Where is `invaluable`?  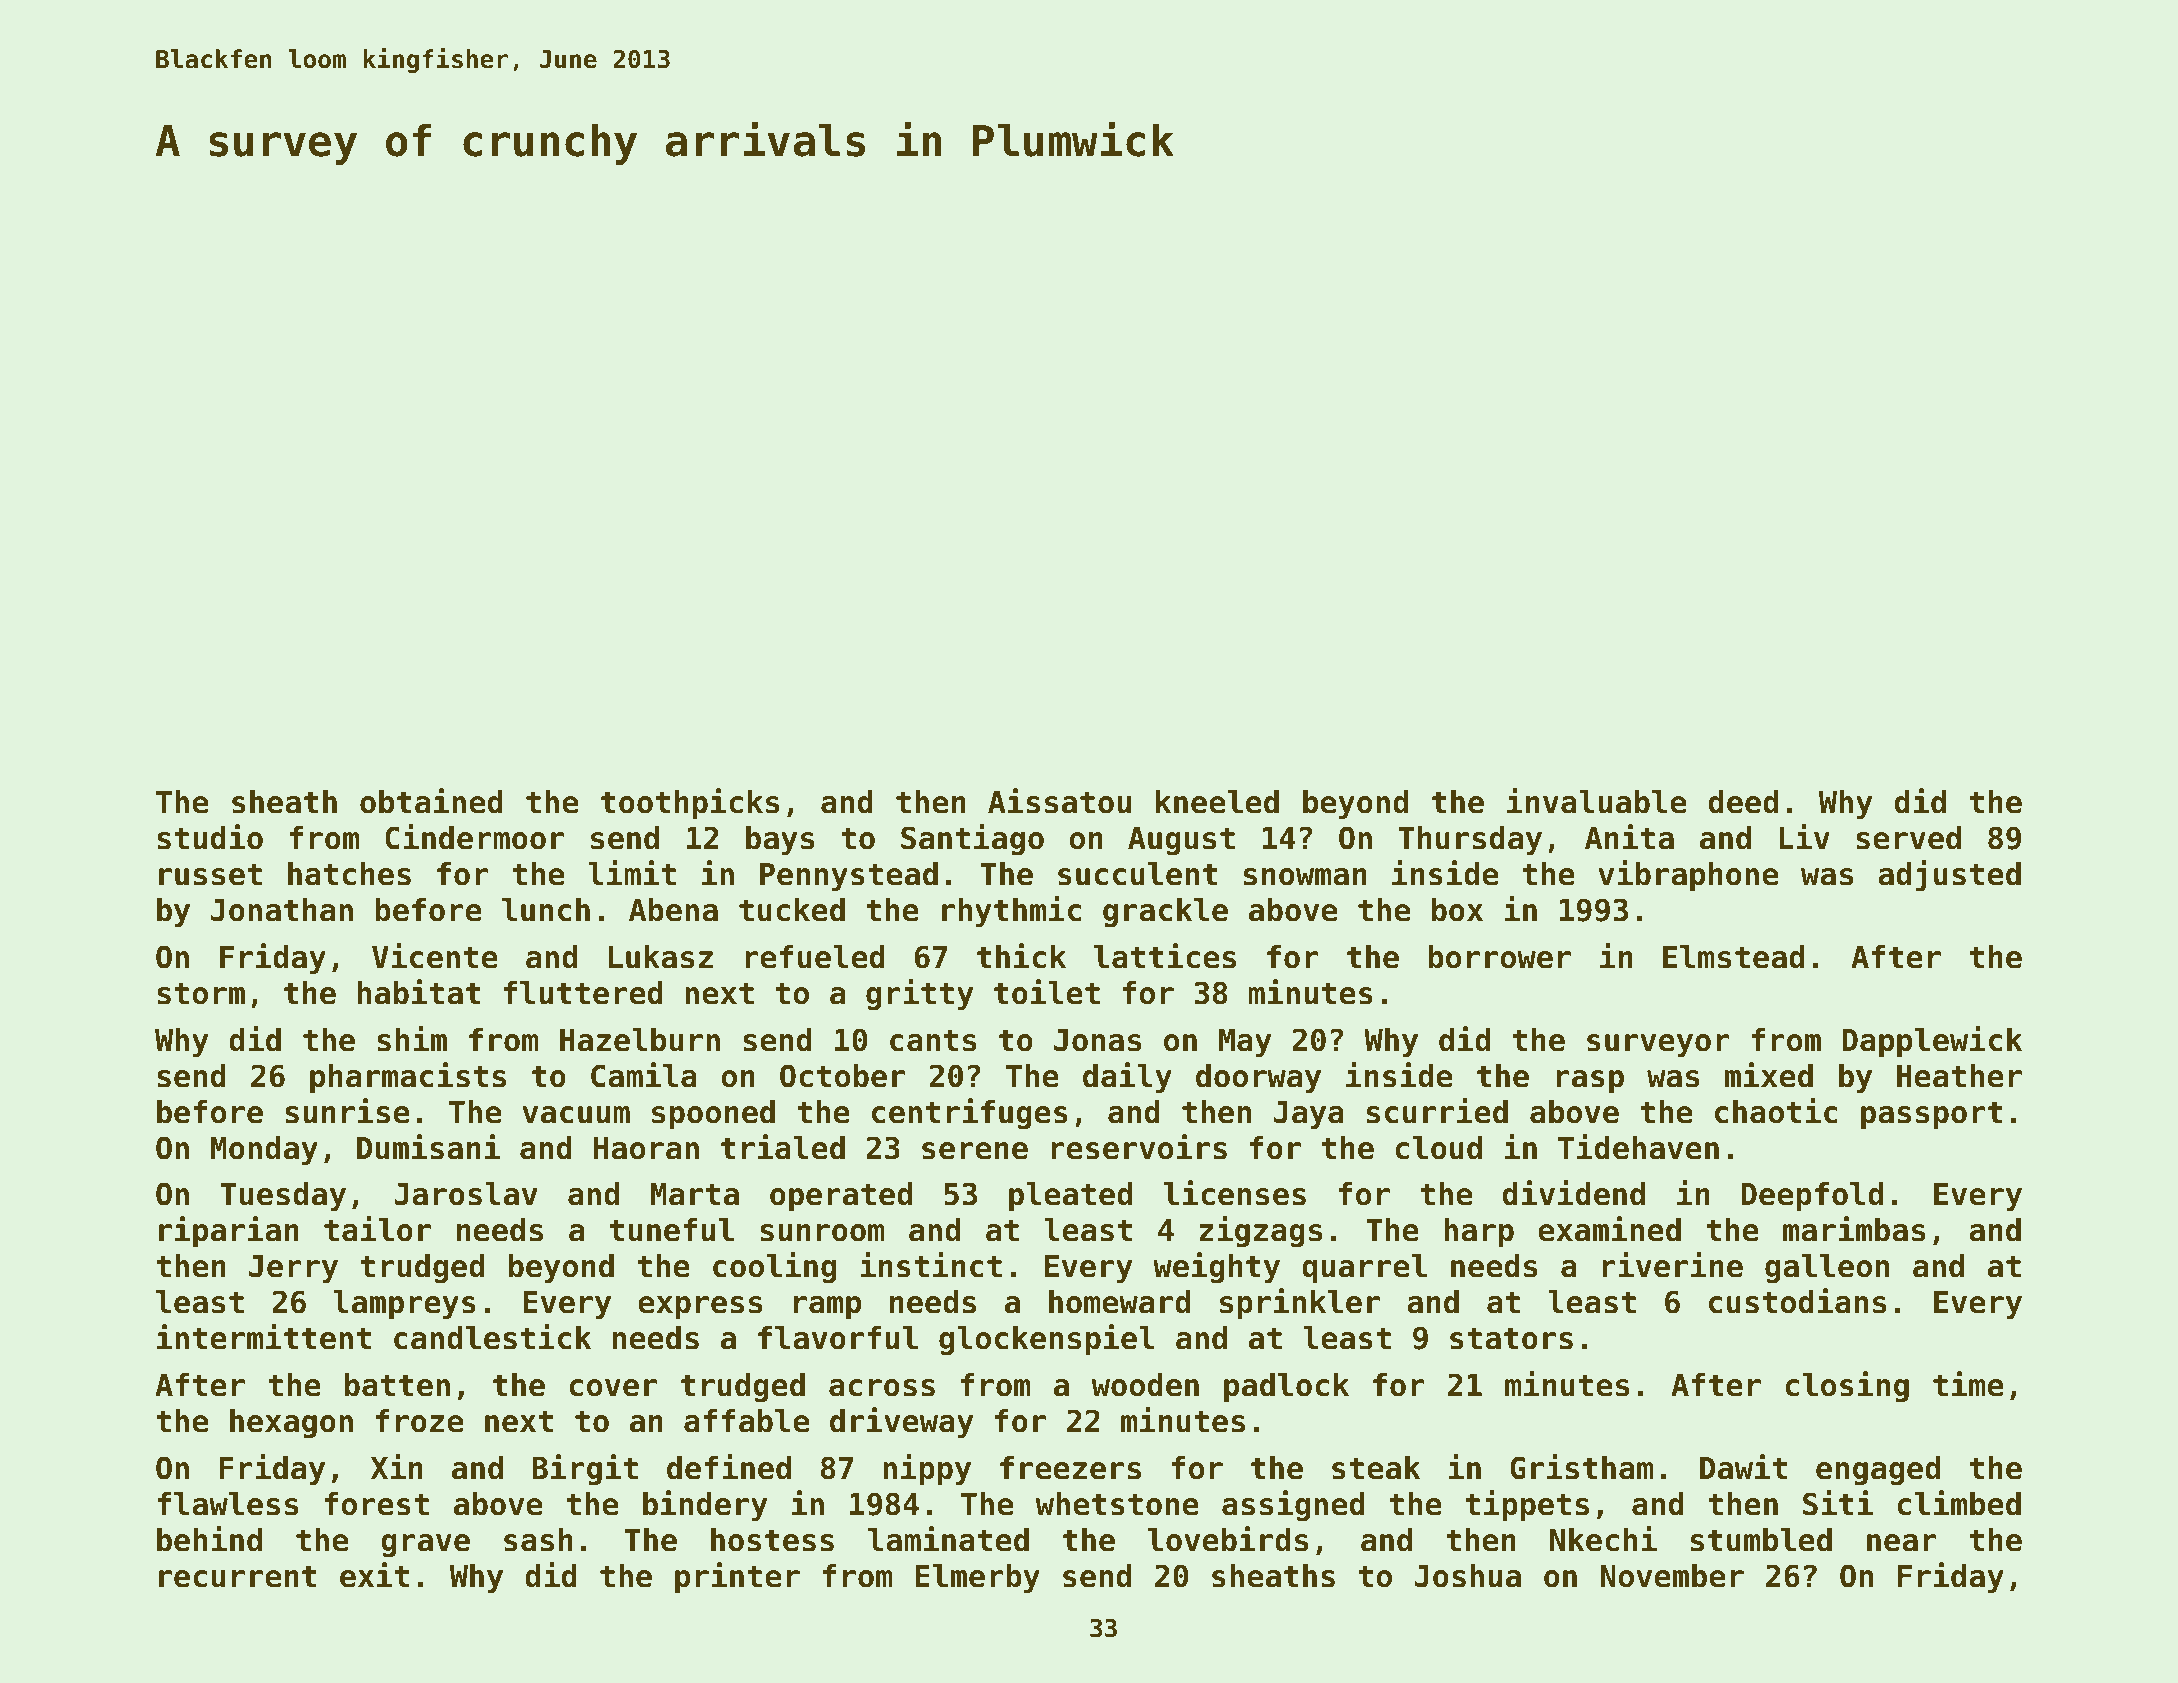 invaluable is located at coordinates (1596, 801).
